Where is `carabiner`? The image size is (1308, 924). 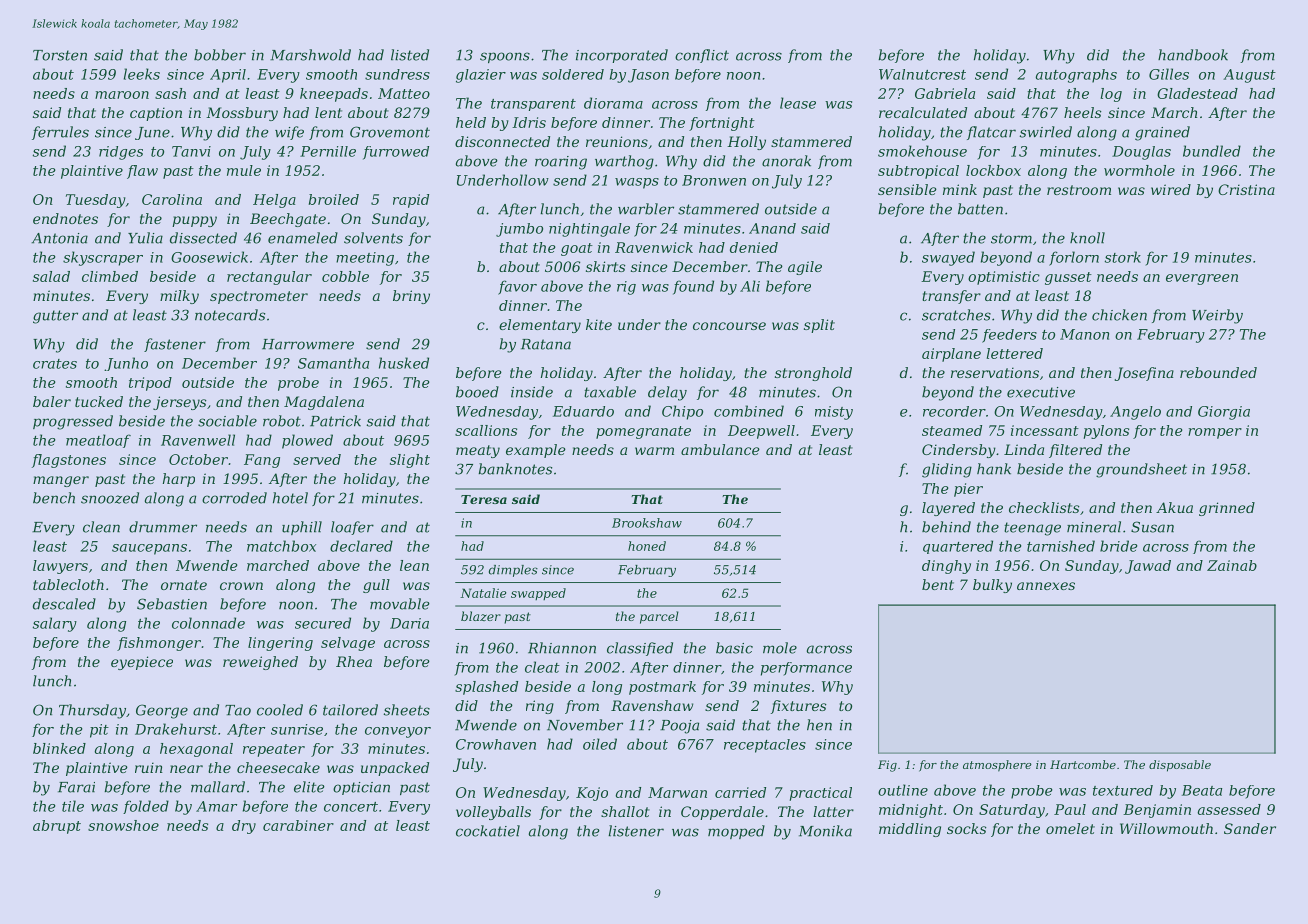 carabiner is located at coordinates (298, 825).
